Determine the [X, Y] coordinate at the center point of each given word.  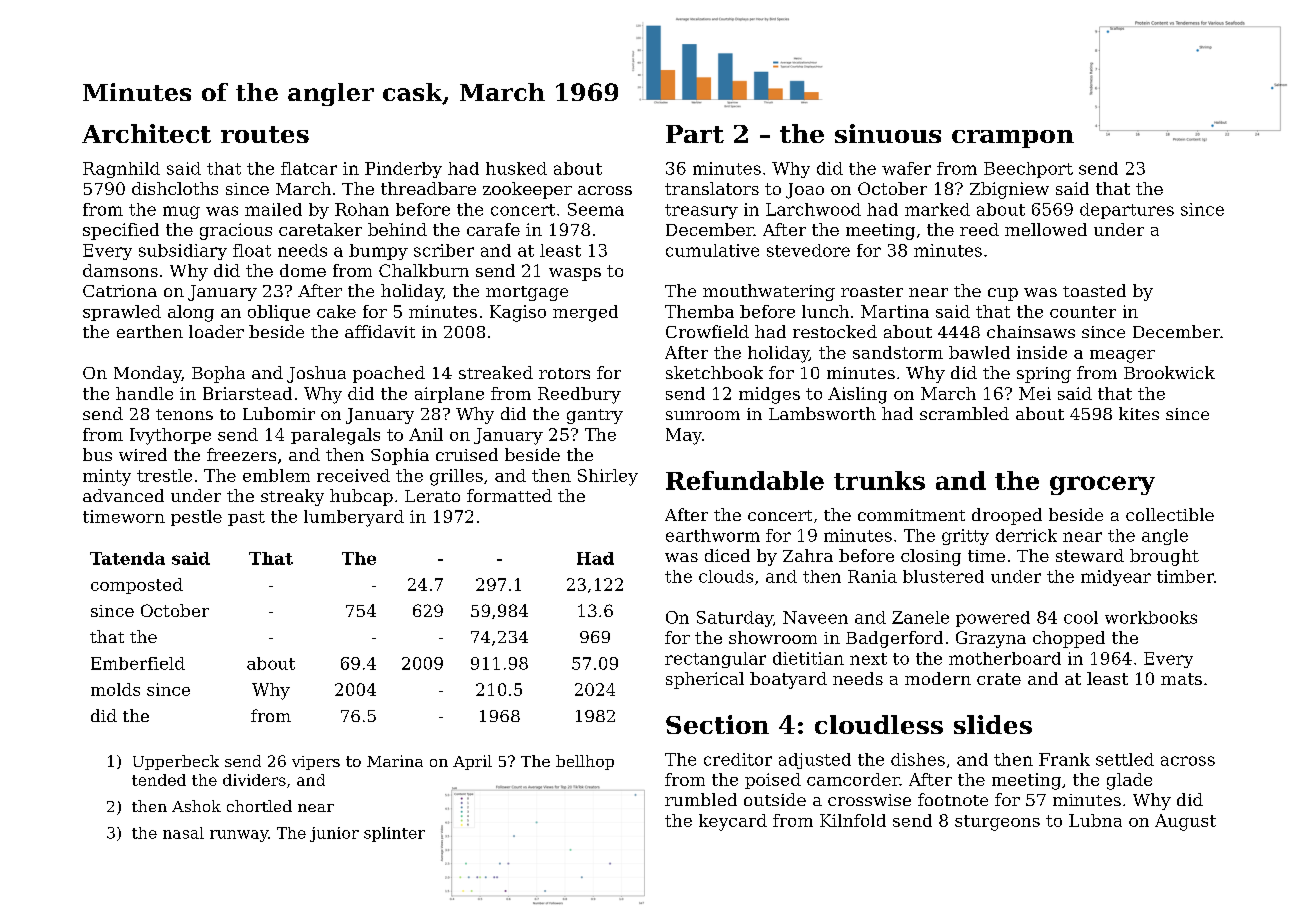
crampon [1013, 139]
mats [1181, 679]
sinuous [888, 133]
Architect [146, 133]
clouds [726, 576]
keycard [733, 822]
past [246, 518]
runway [239, 836]
